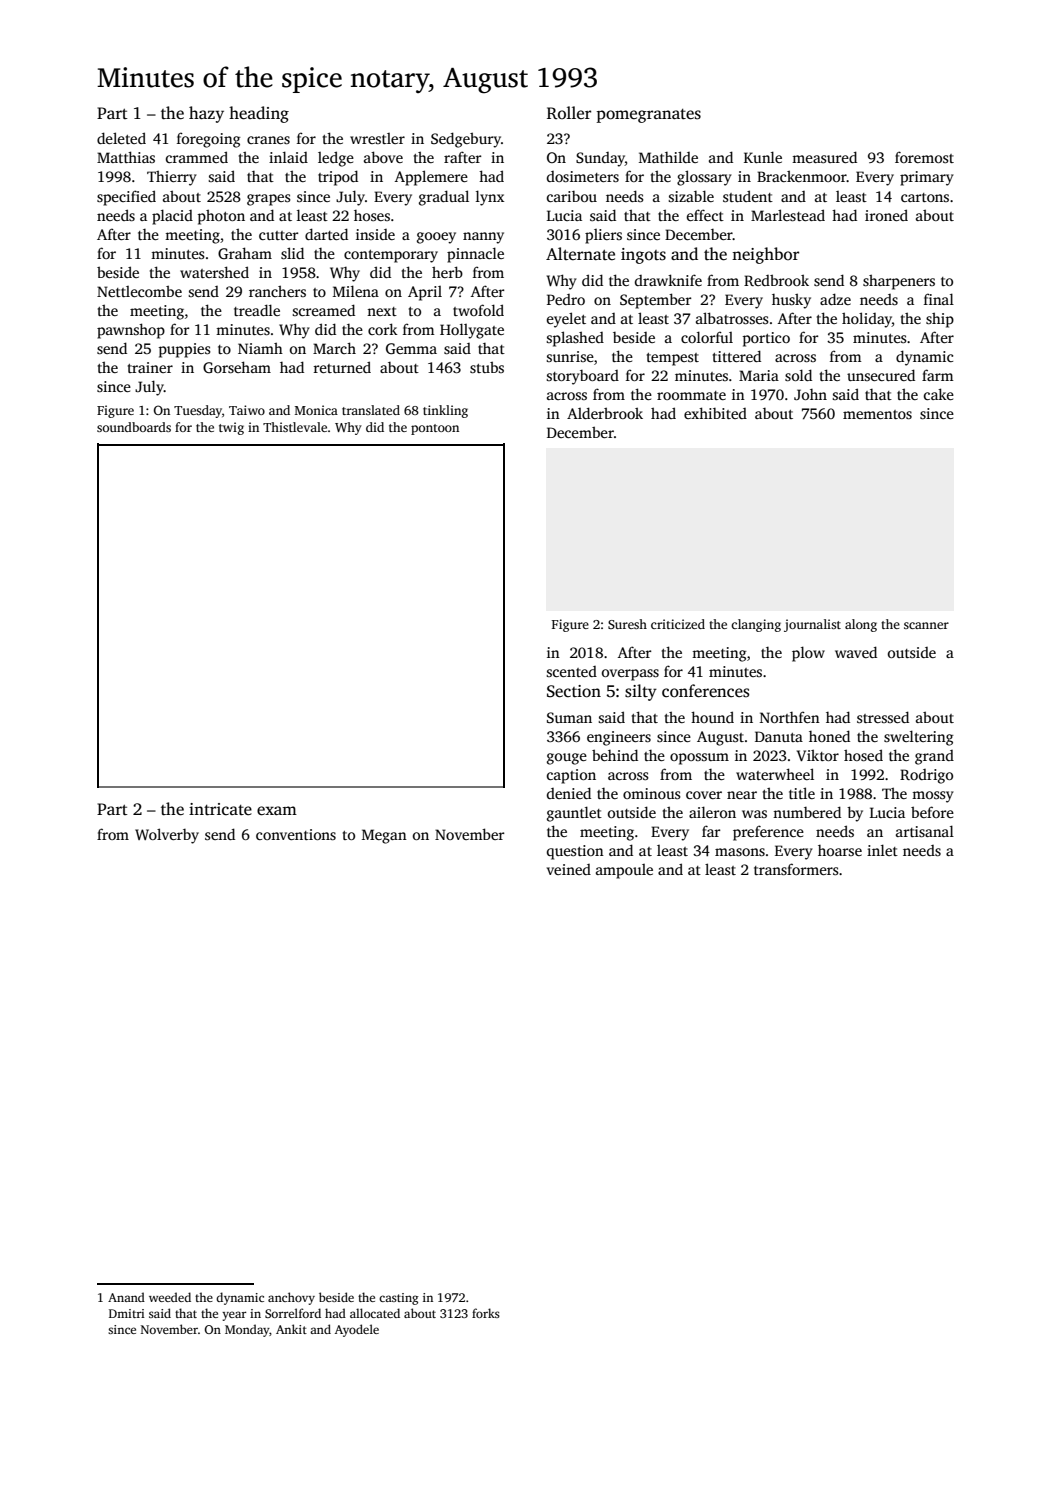 The image size is (1051, 1493). Describe the element at coordinates (466, 140) in the screenshot. I see `Sedgebury` at that location.
